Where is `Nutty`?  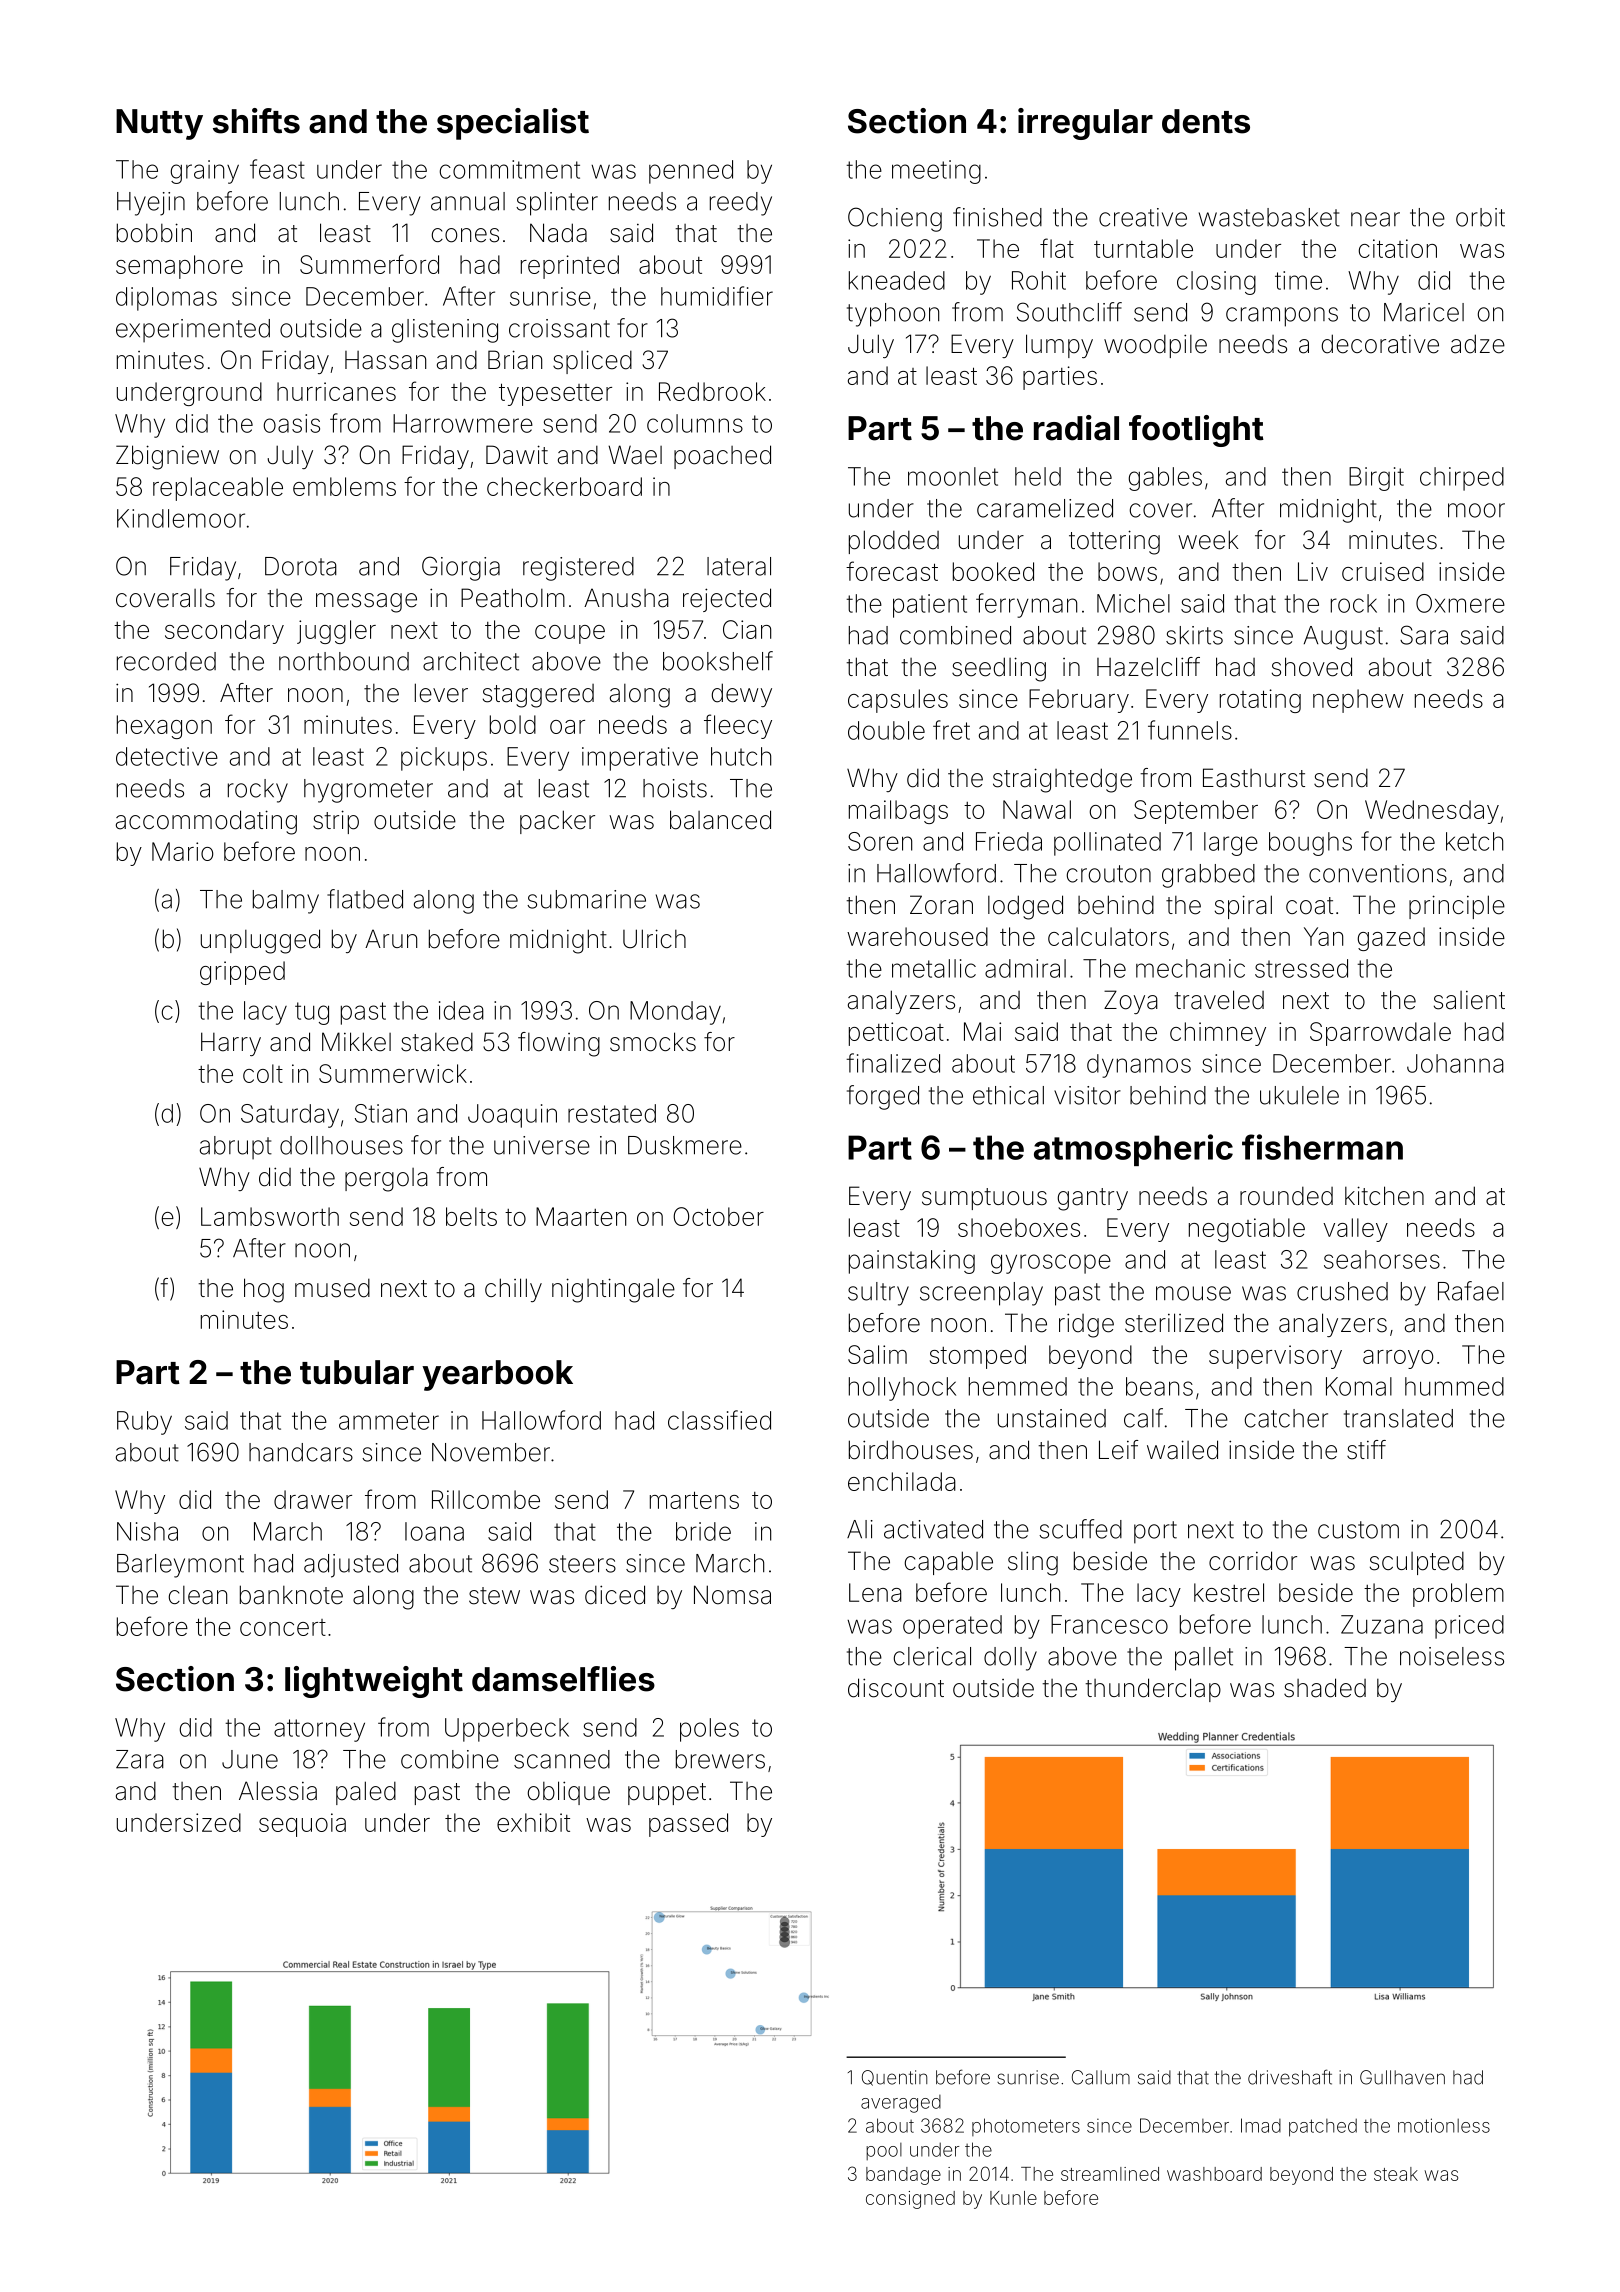
Nutty is located at coordinates (159, 124).
